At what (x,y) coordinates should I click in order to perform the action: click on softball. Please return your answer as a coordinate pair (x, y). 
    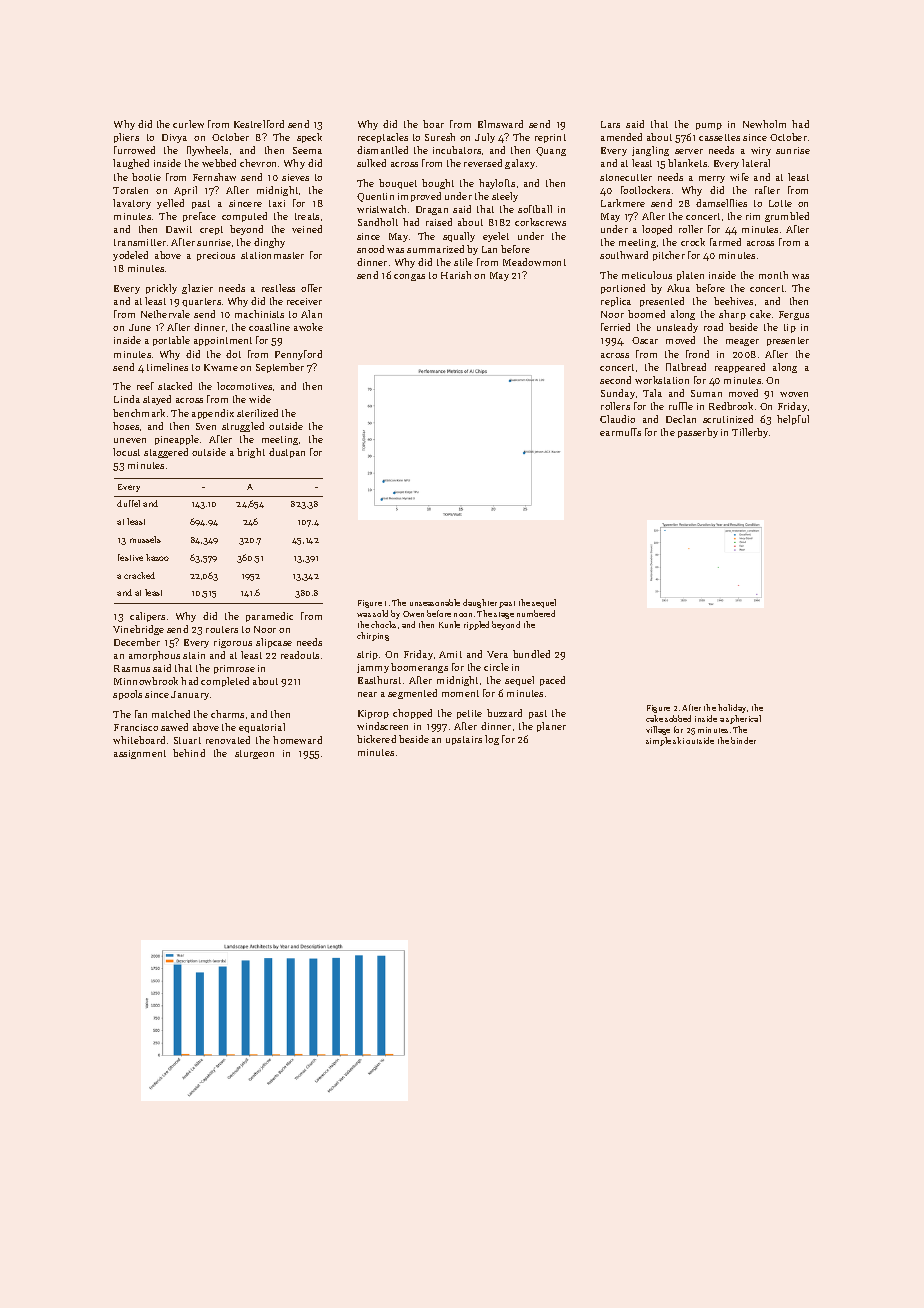
    Looking at the image, I should click on (535, 209).
